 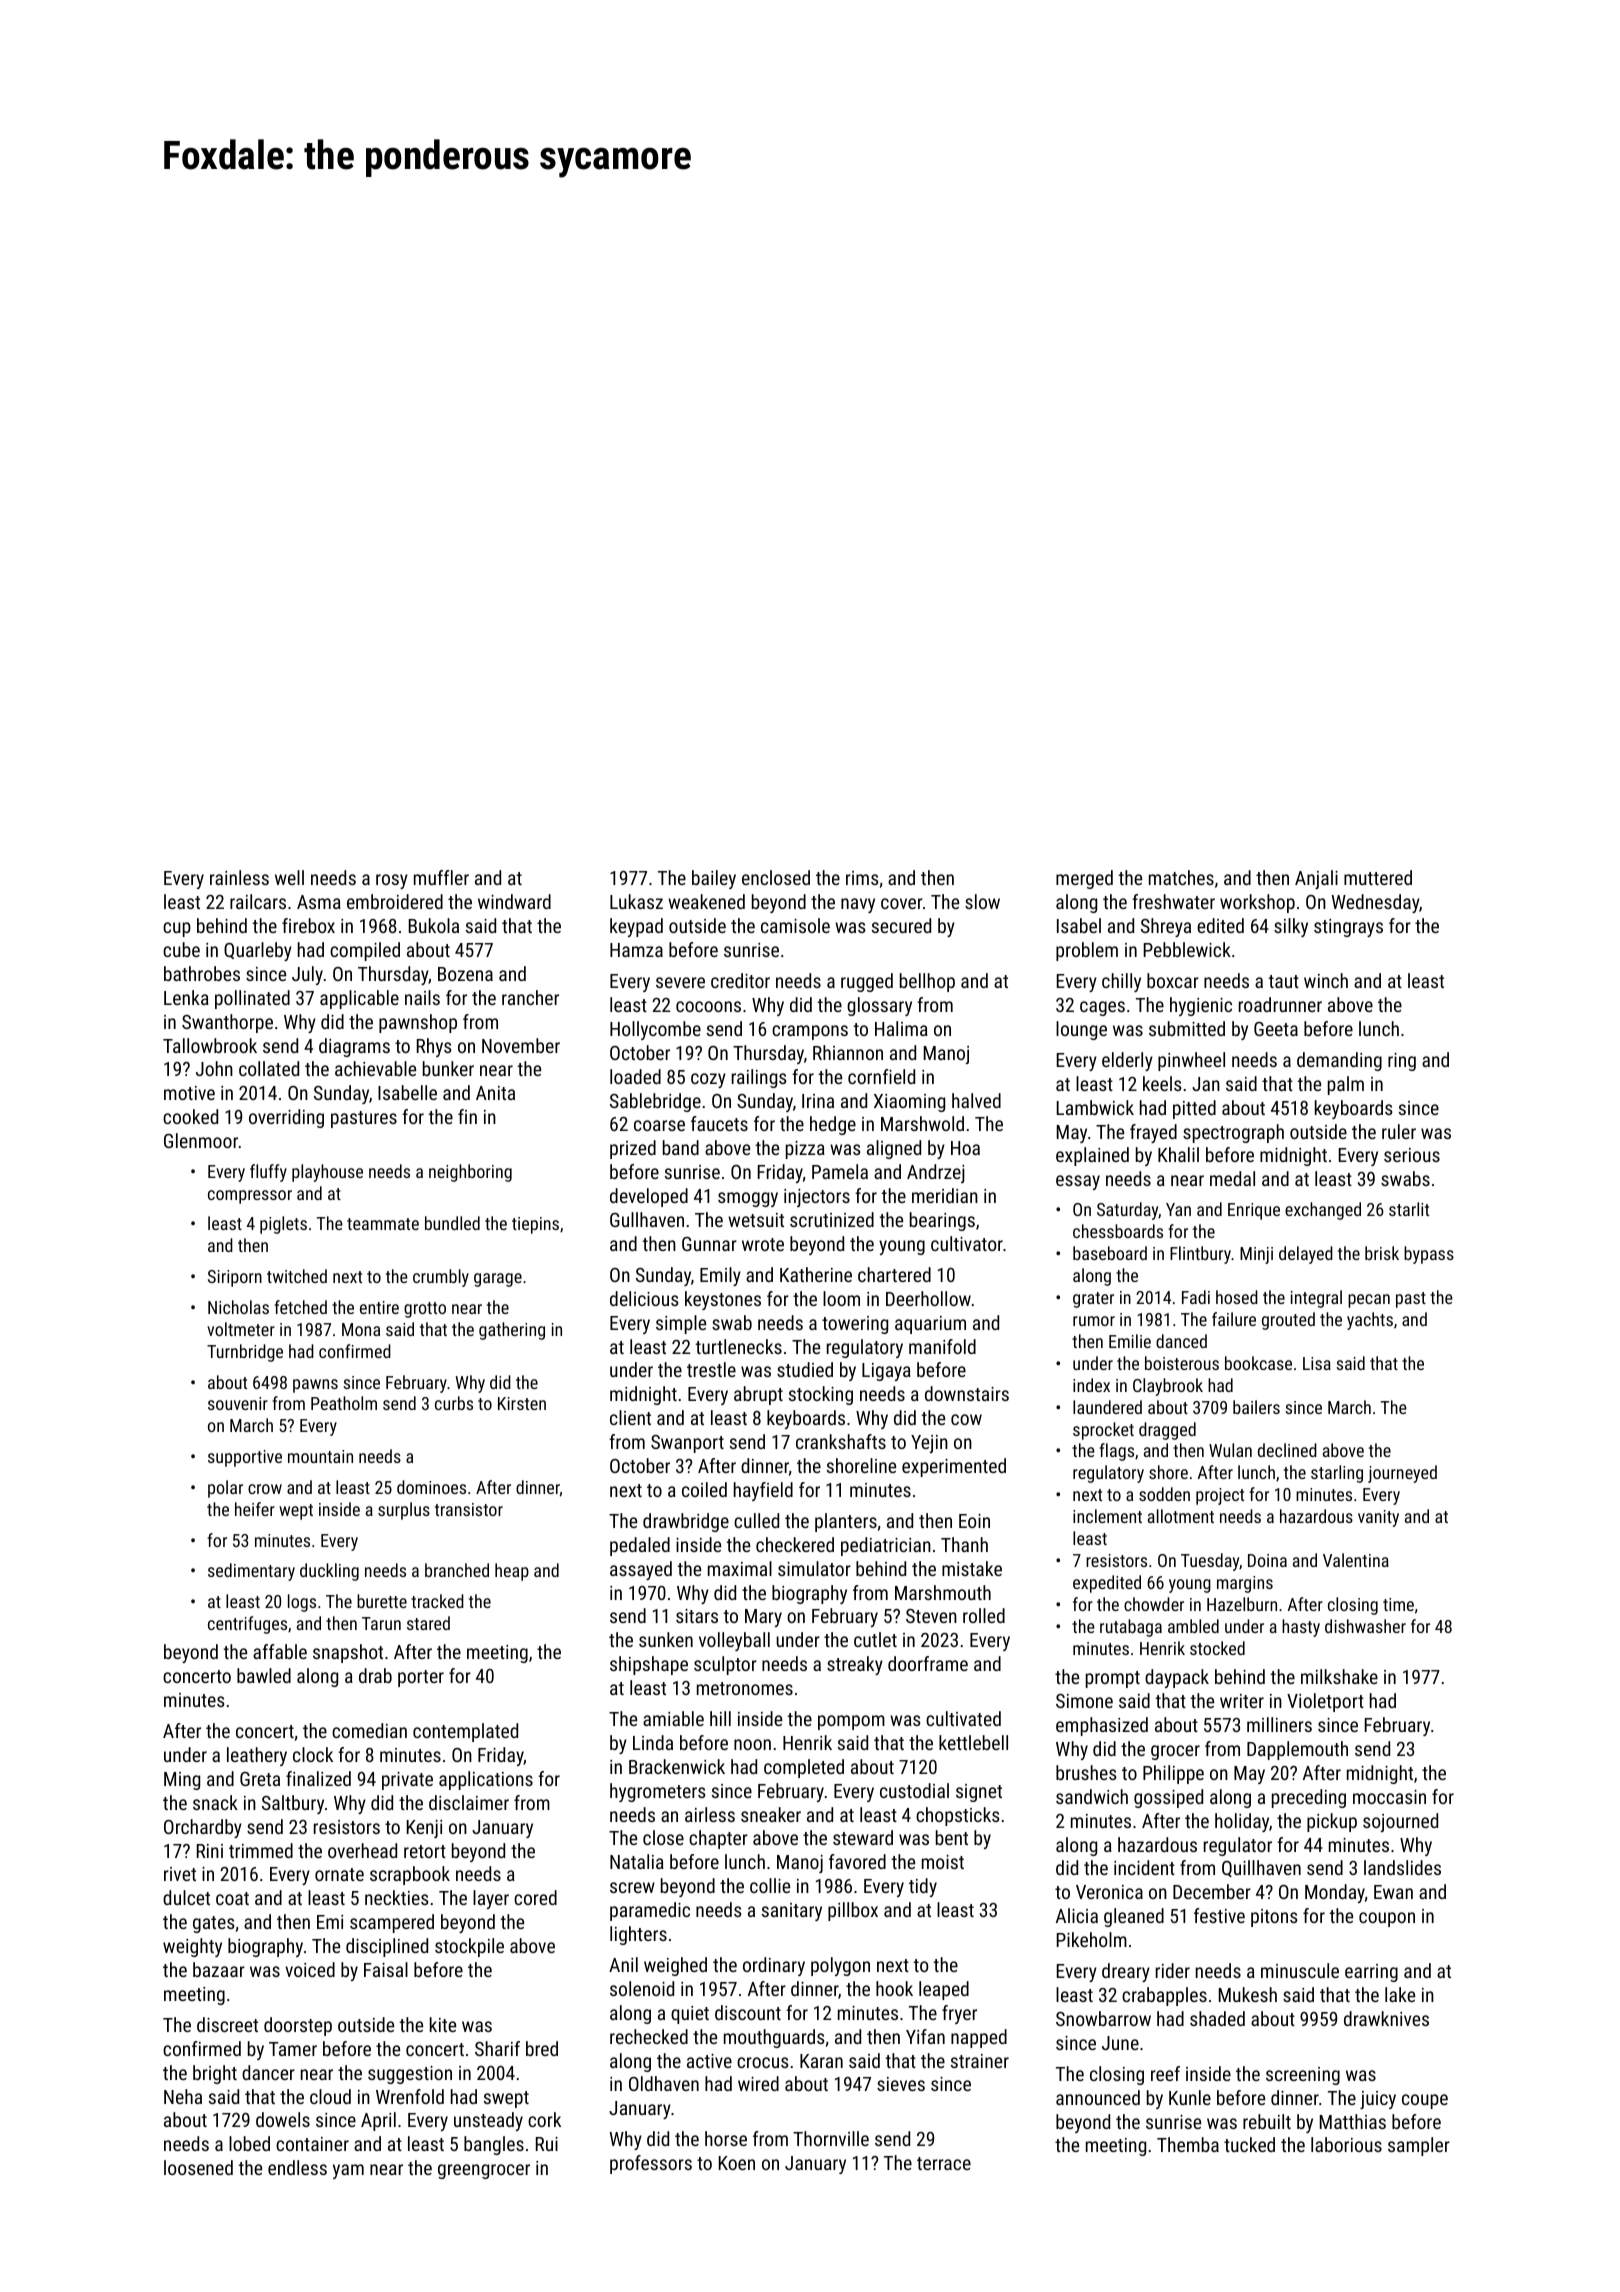 What do you see at coordinates (514, 901) in the screenshot?
I see `windward` at bounding box center [514, 901].
